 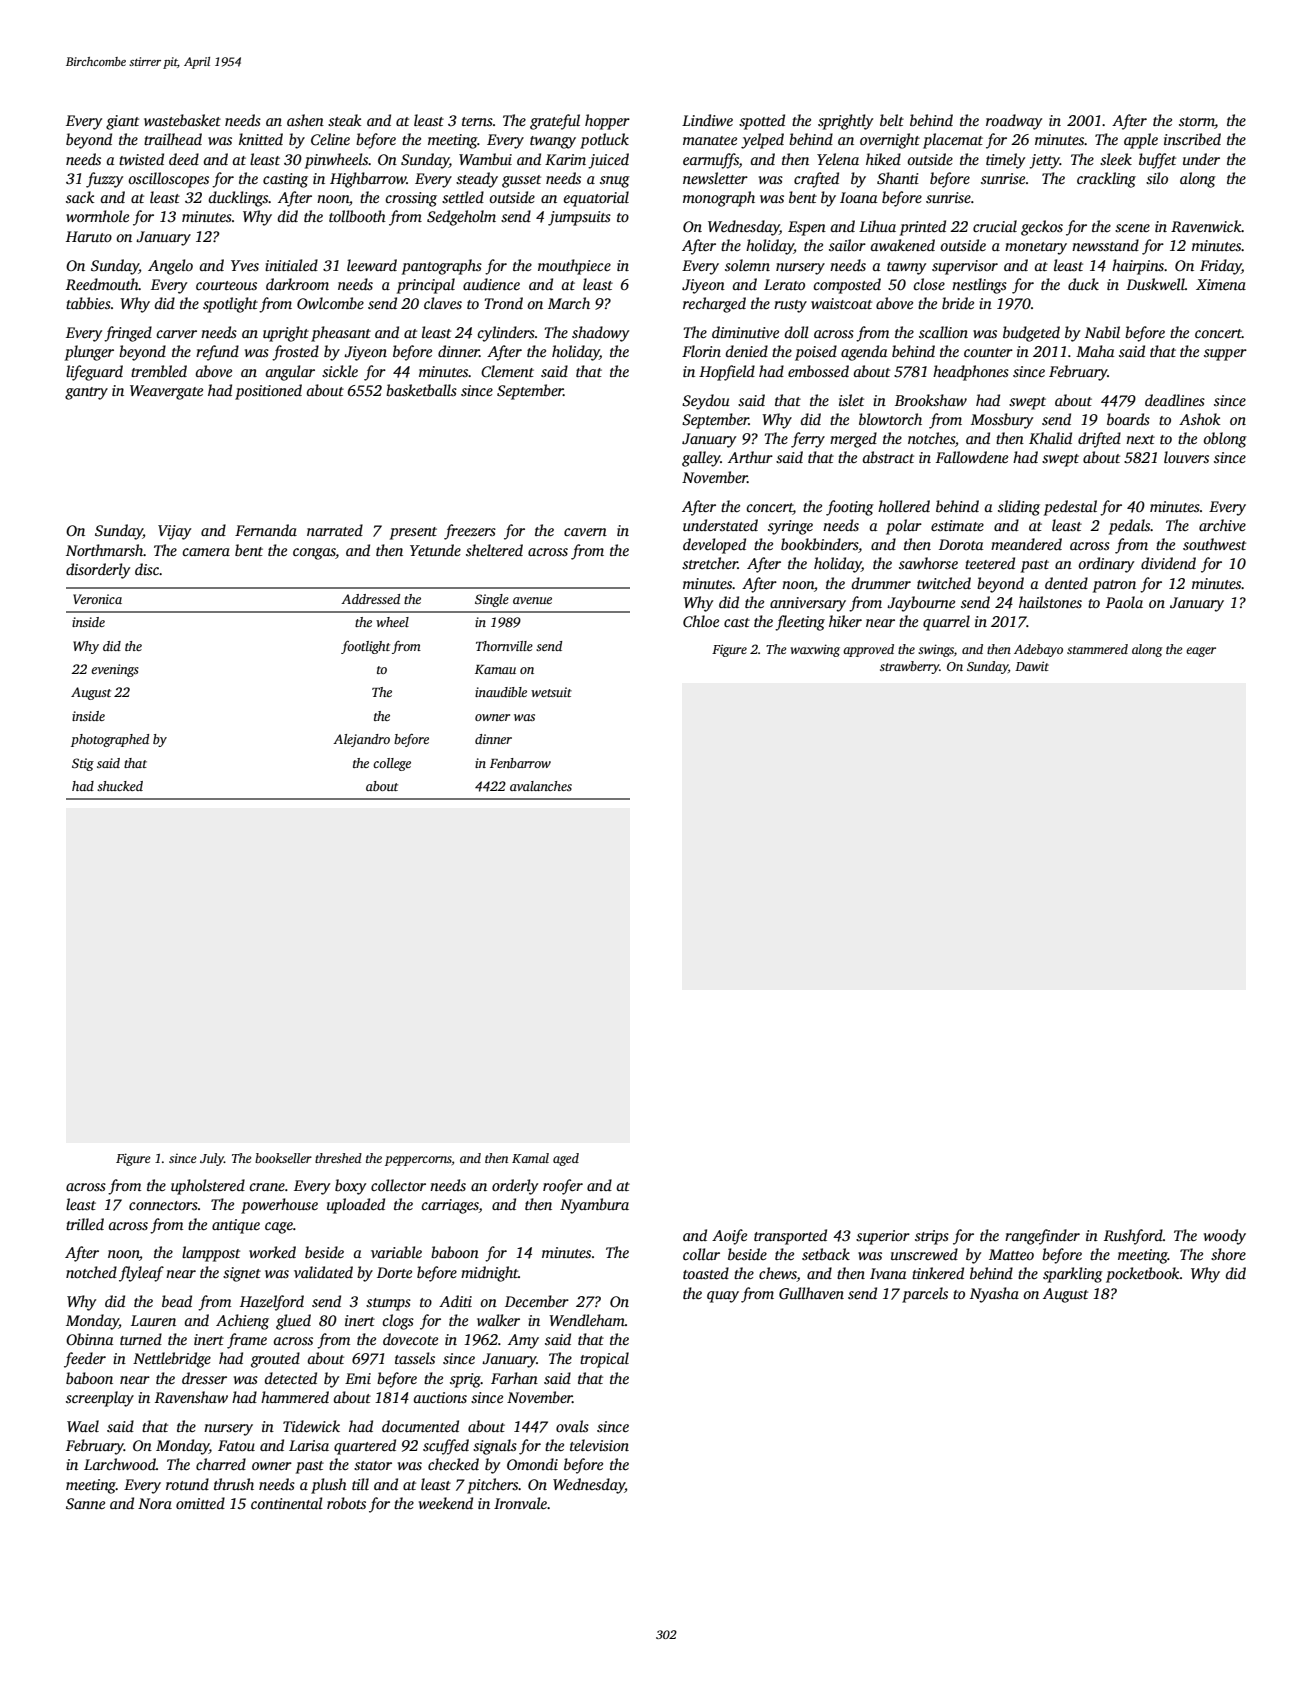 What do you see at coordinates (1014, 122) in the screenshot?
I see `roadway` at bounding box center [1014, 122].
